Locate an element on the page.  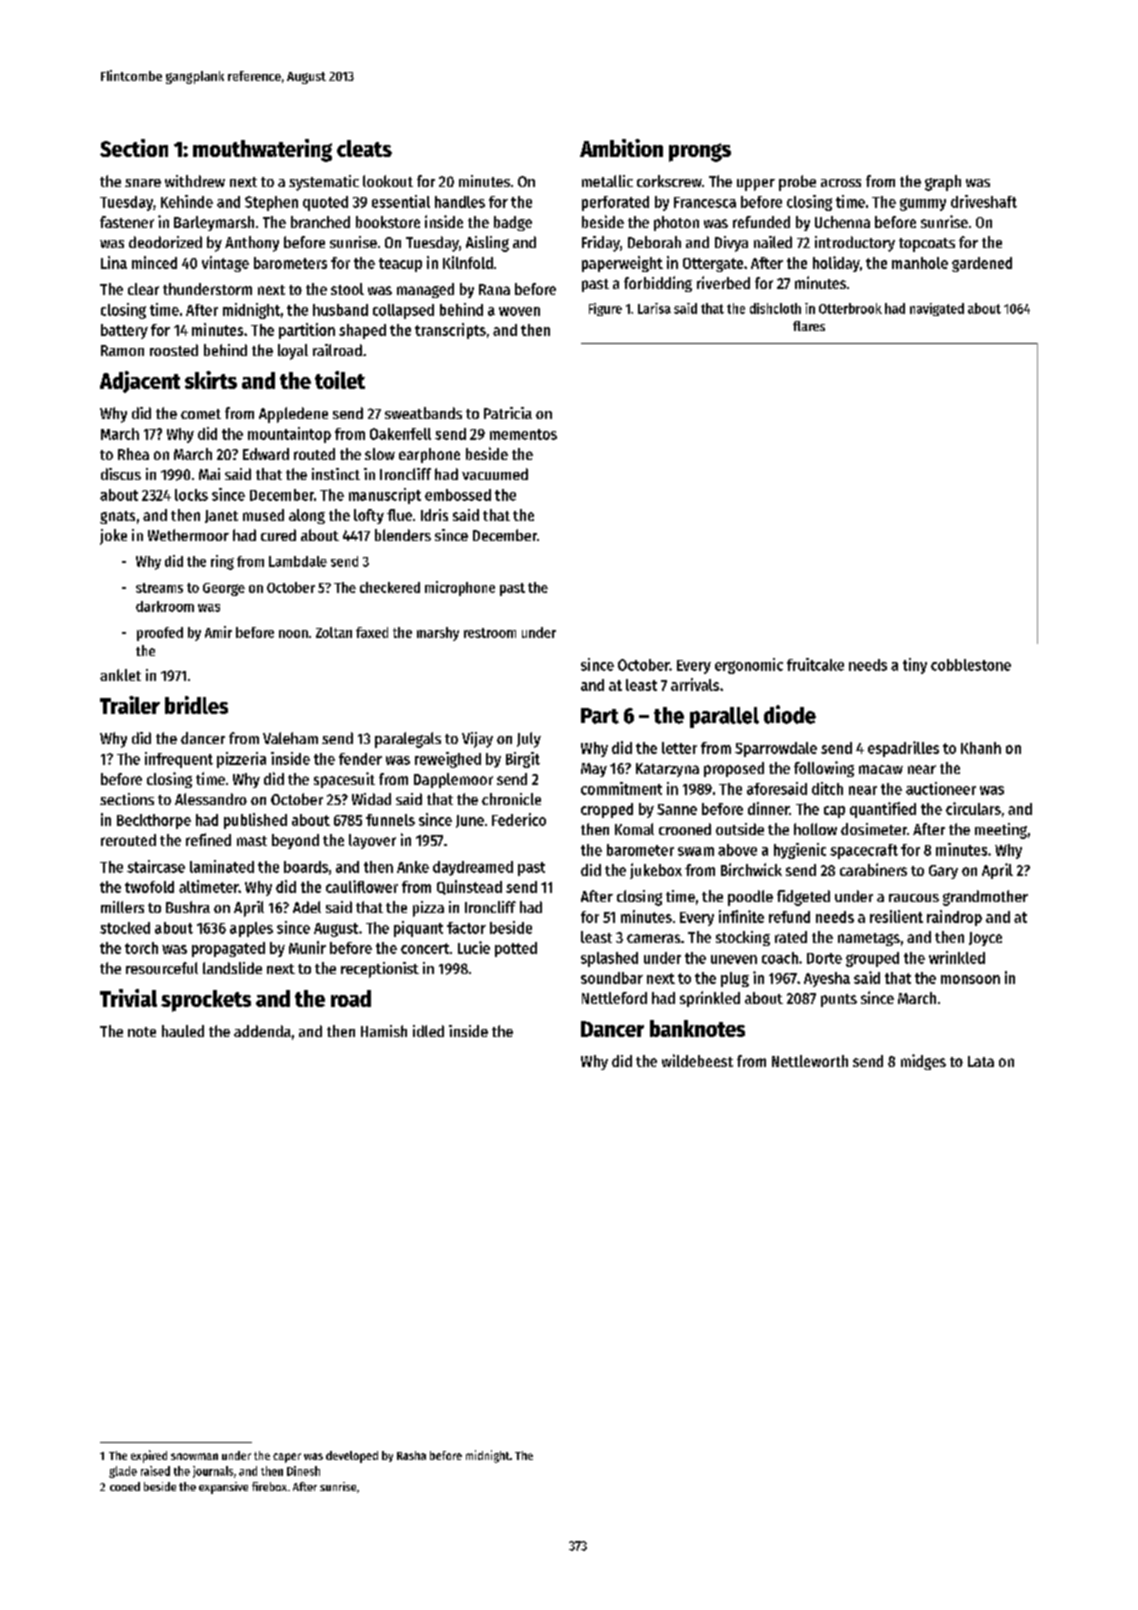
addenda is located at coordinates (262, 1031).
